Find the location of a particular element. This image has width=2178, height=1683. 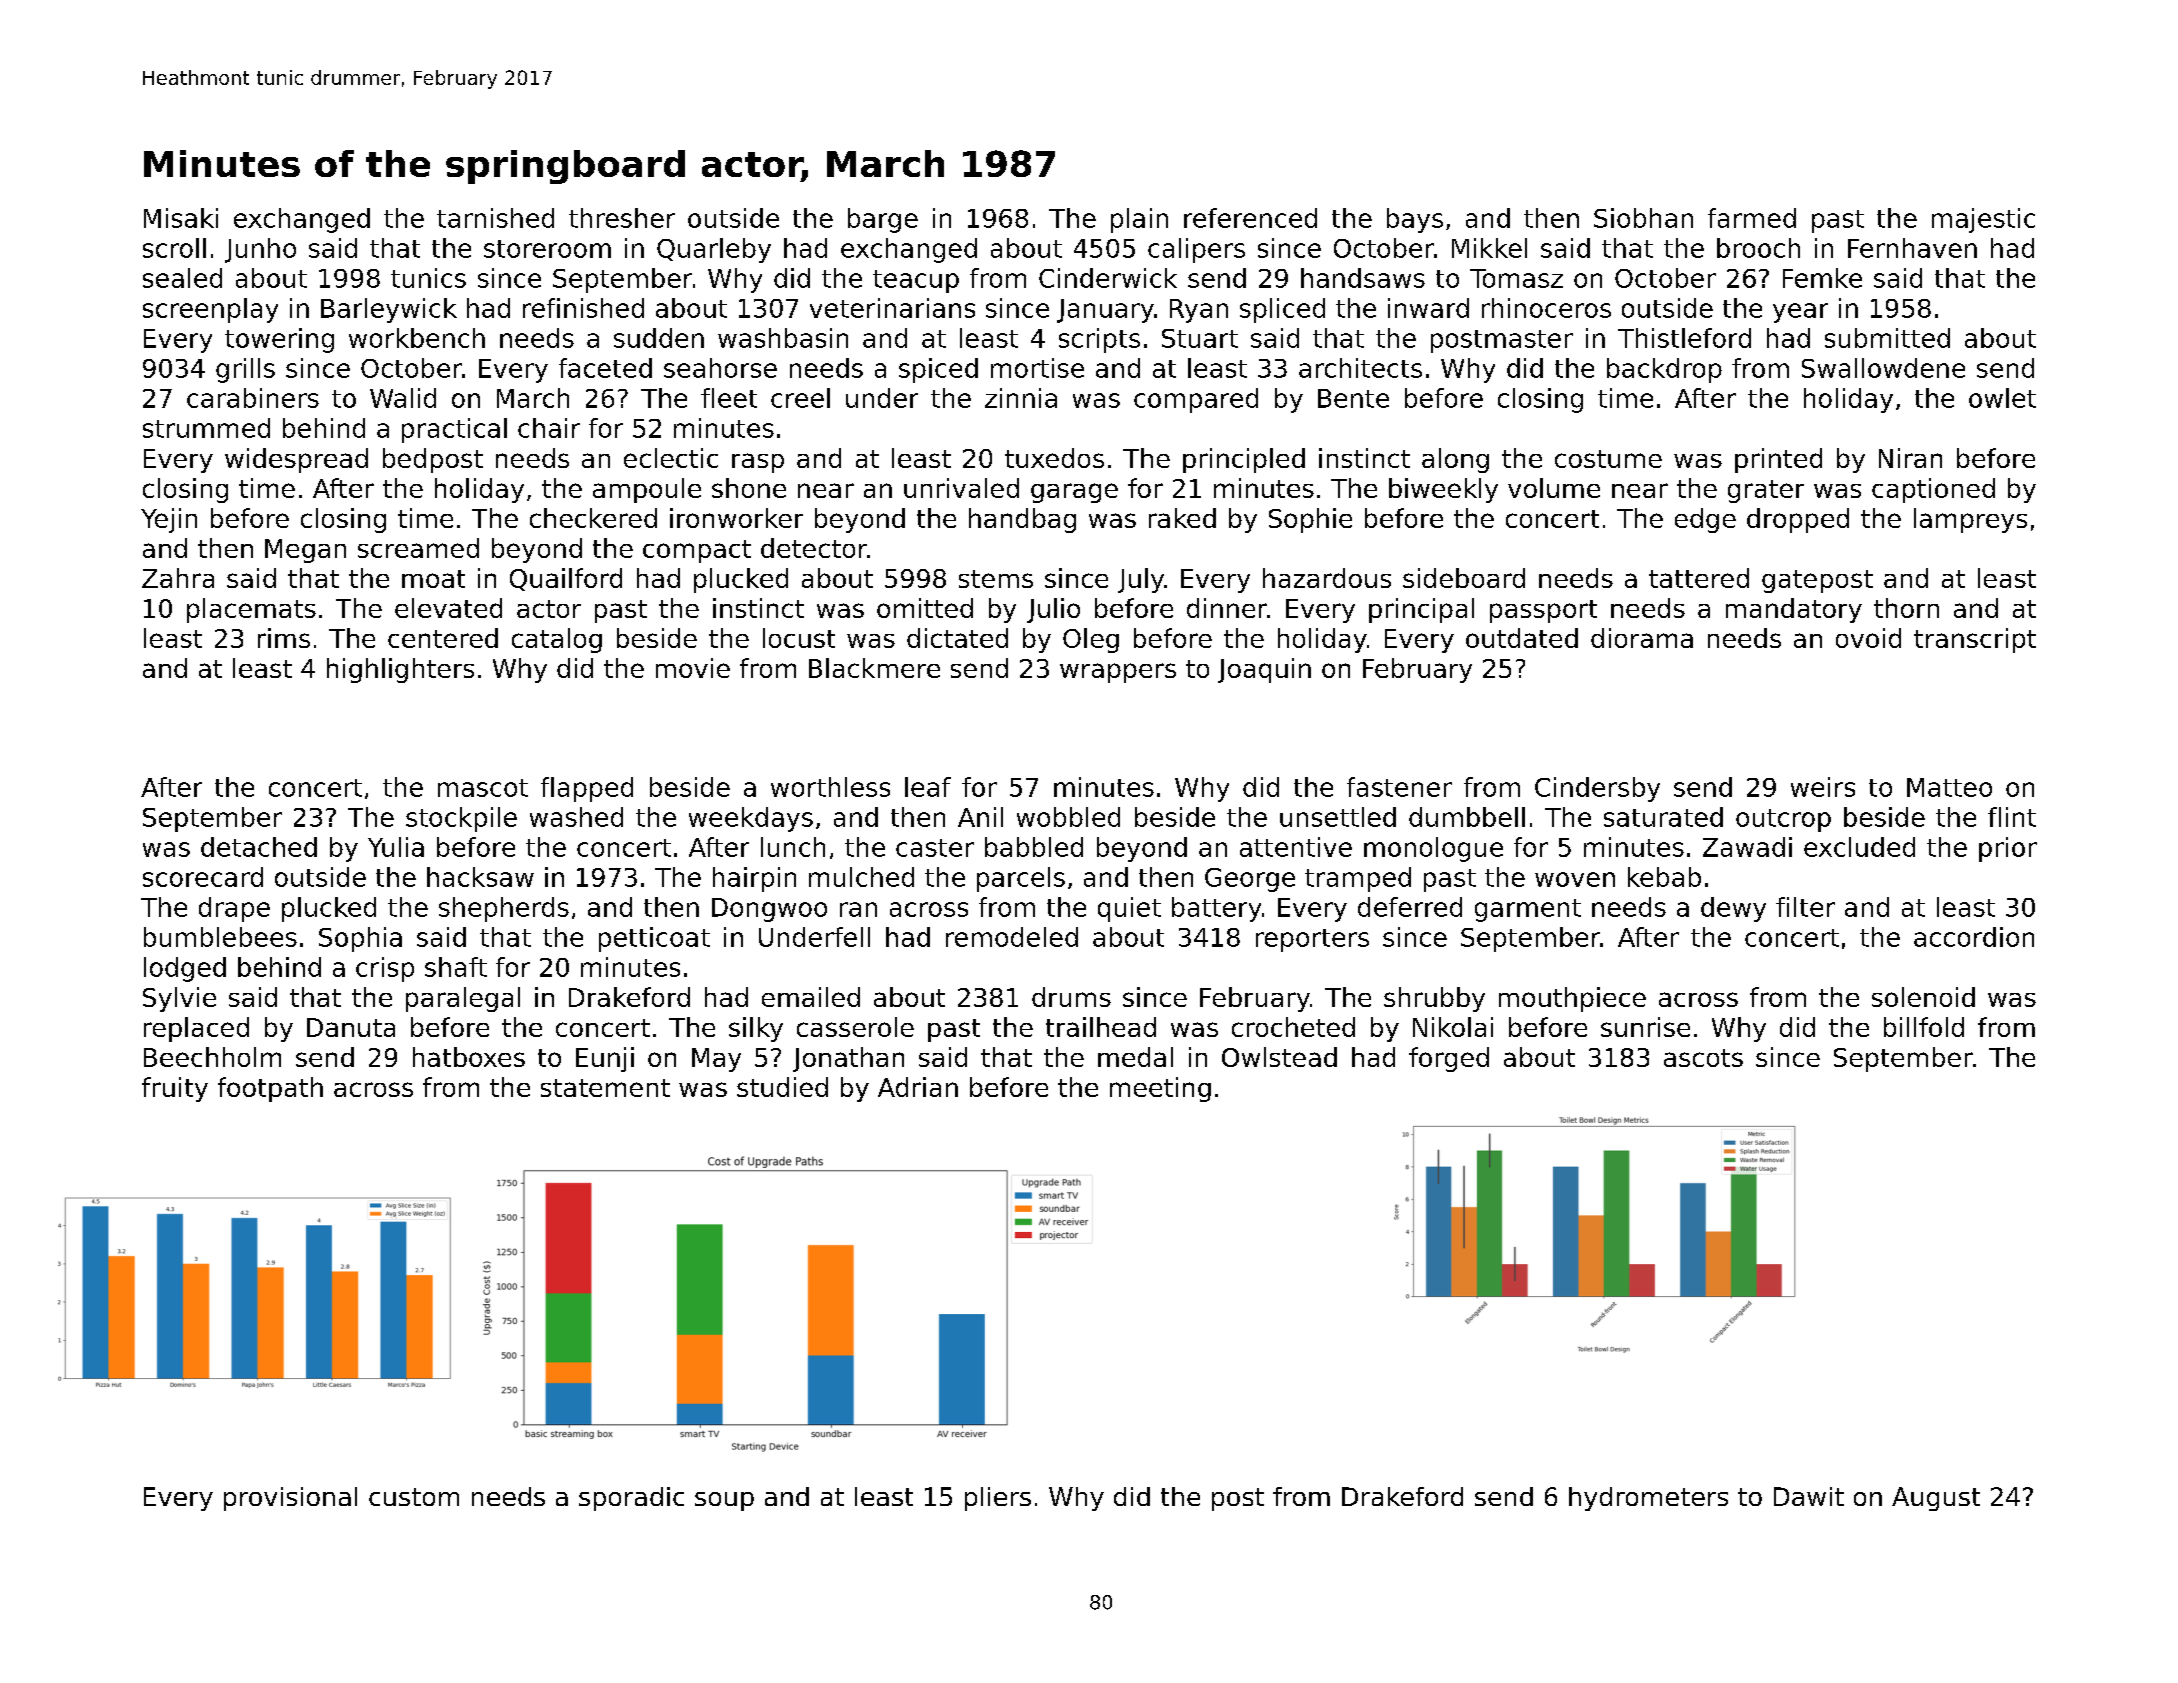

meeting is located at coordinates (1160, 1089).
